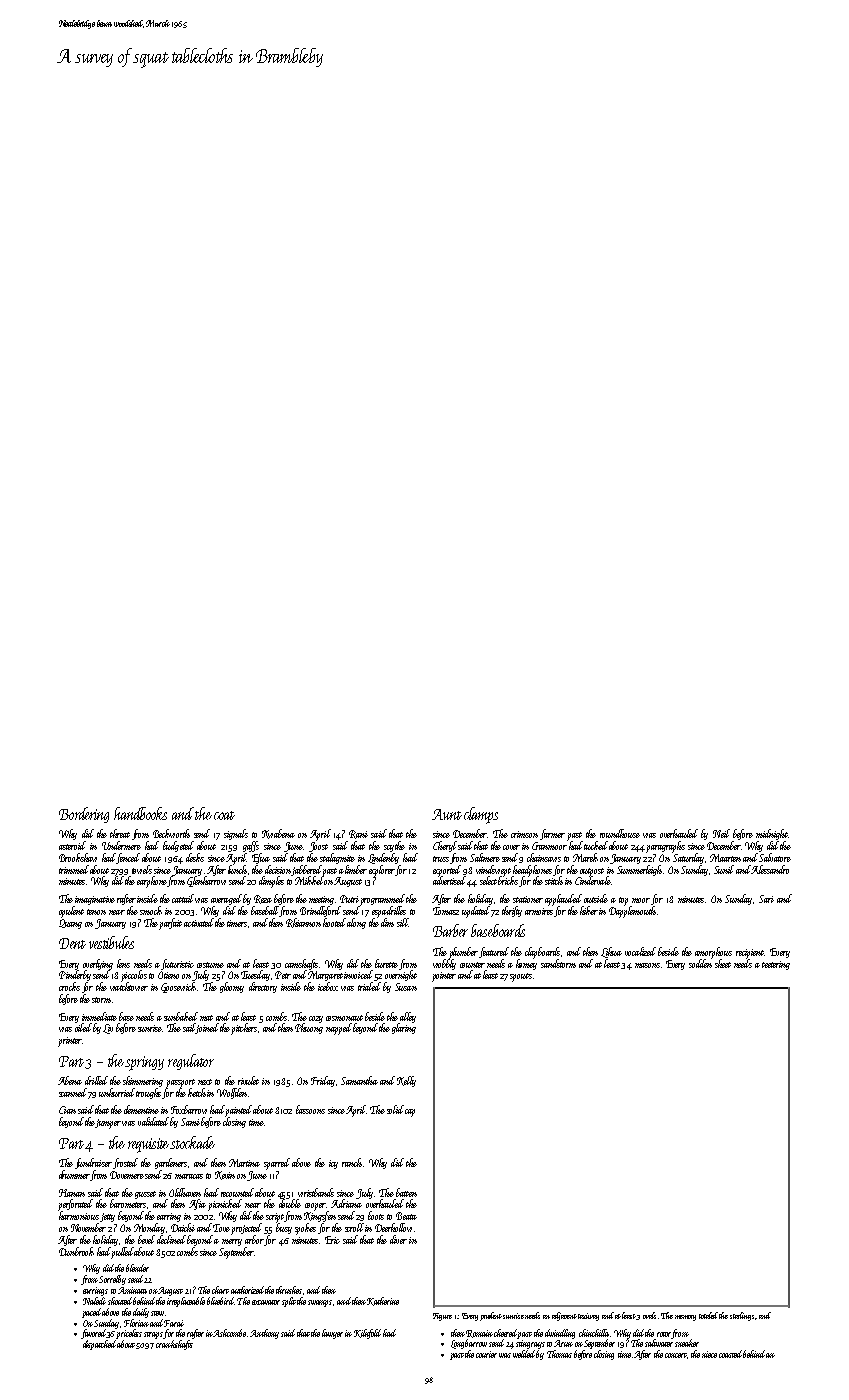  What do you see at coordinates (410, 1113) in the image?
I see `cap` at bounding box center [410, 1113].
